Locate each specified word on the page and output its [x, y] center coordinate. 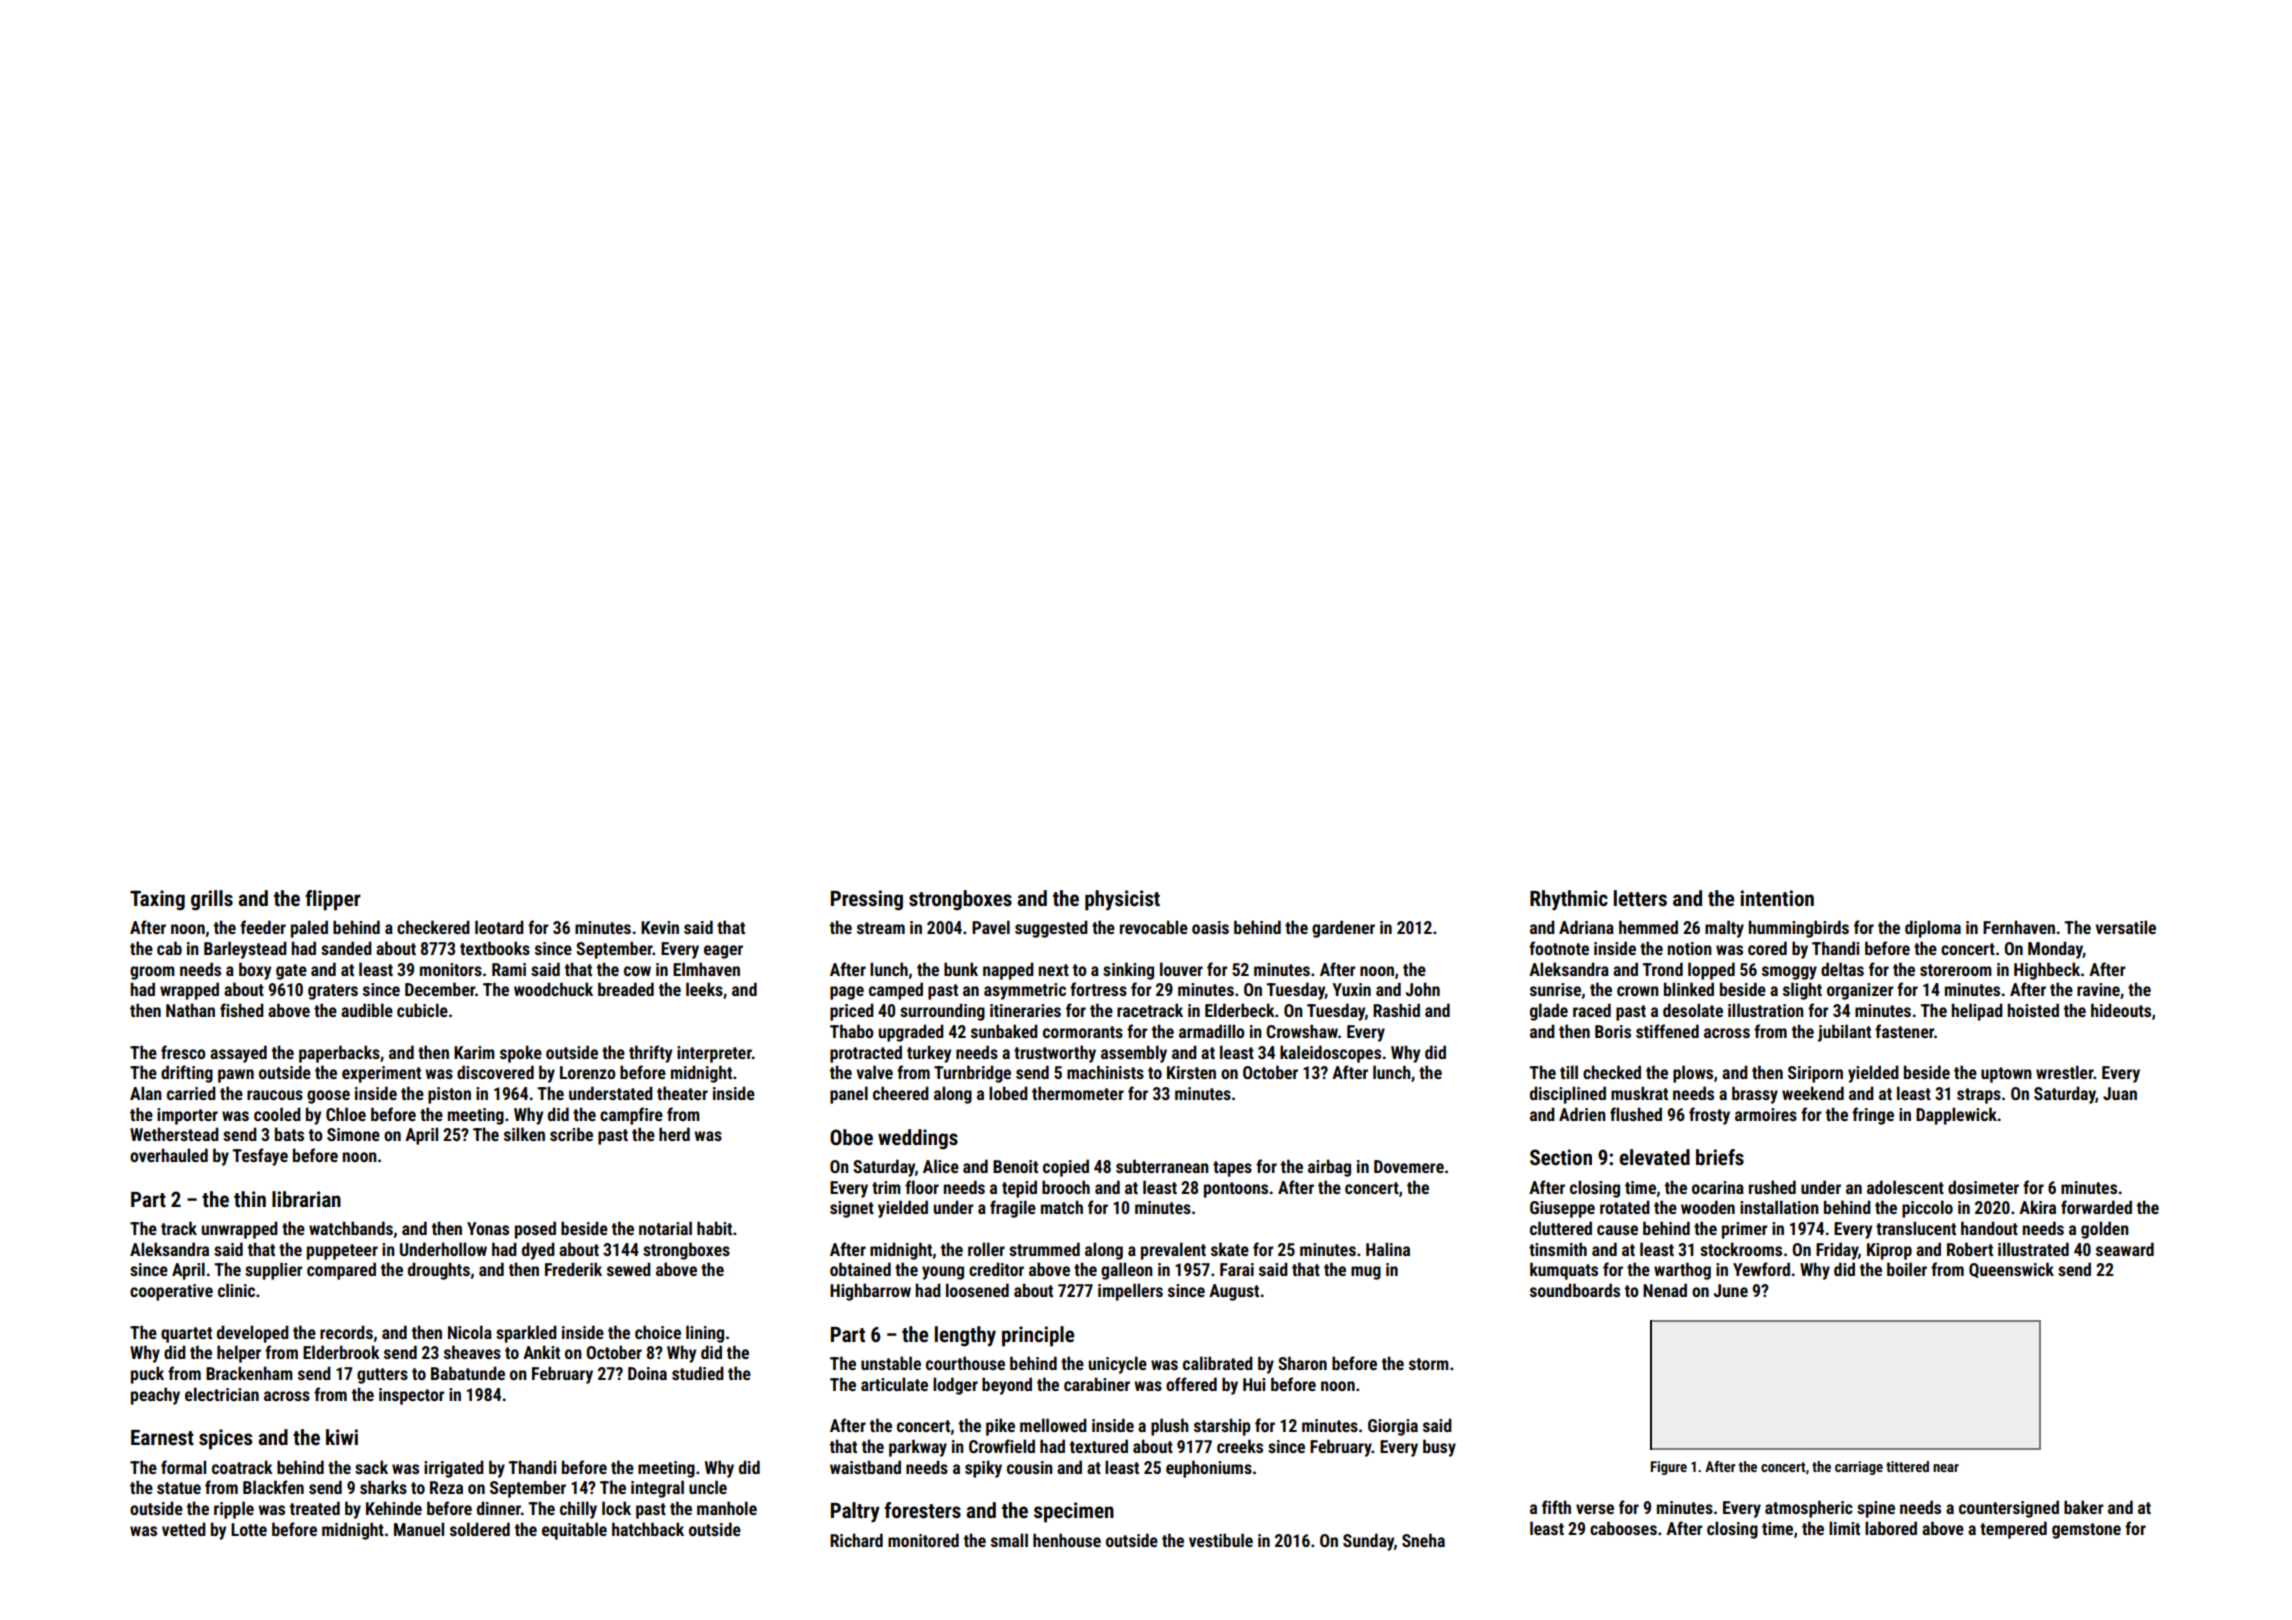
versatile [2125, 927]
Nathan [190, 1010]
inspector [412, 1396]
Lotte [249, 1529]
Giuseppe [1562, 1209]
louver [1181, 969]
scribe [571, 1134]
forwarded [2096, 1207]
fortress [1098, 989]
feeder [263, 927]
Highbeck [2047, 971]
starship [1222, 1427]
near [1946, 1468]
